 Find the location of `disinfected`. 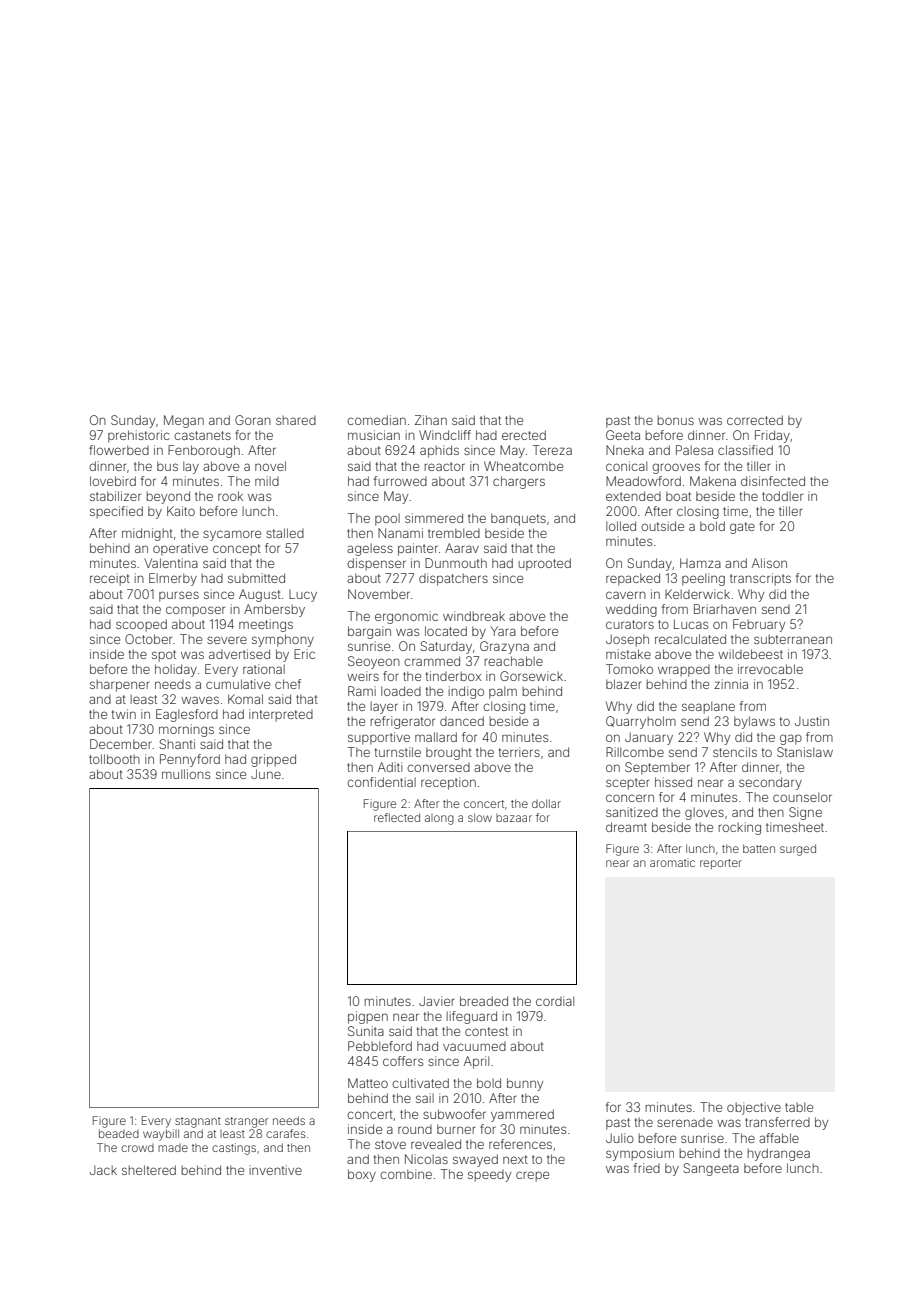

disinfected is located at coordinates (773, 481).
